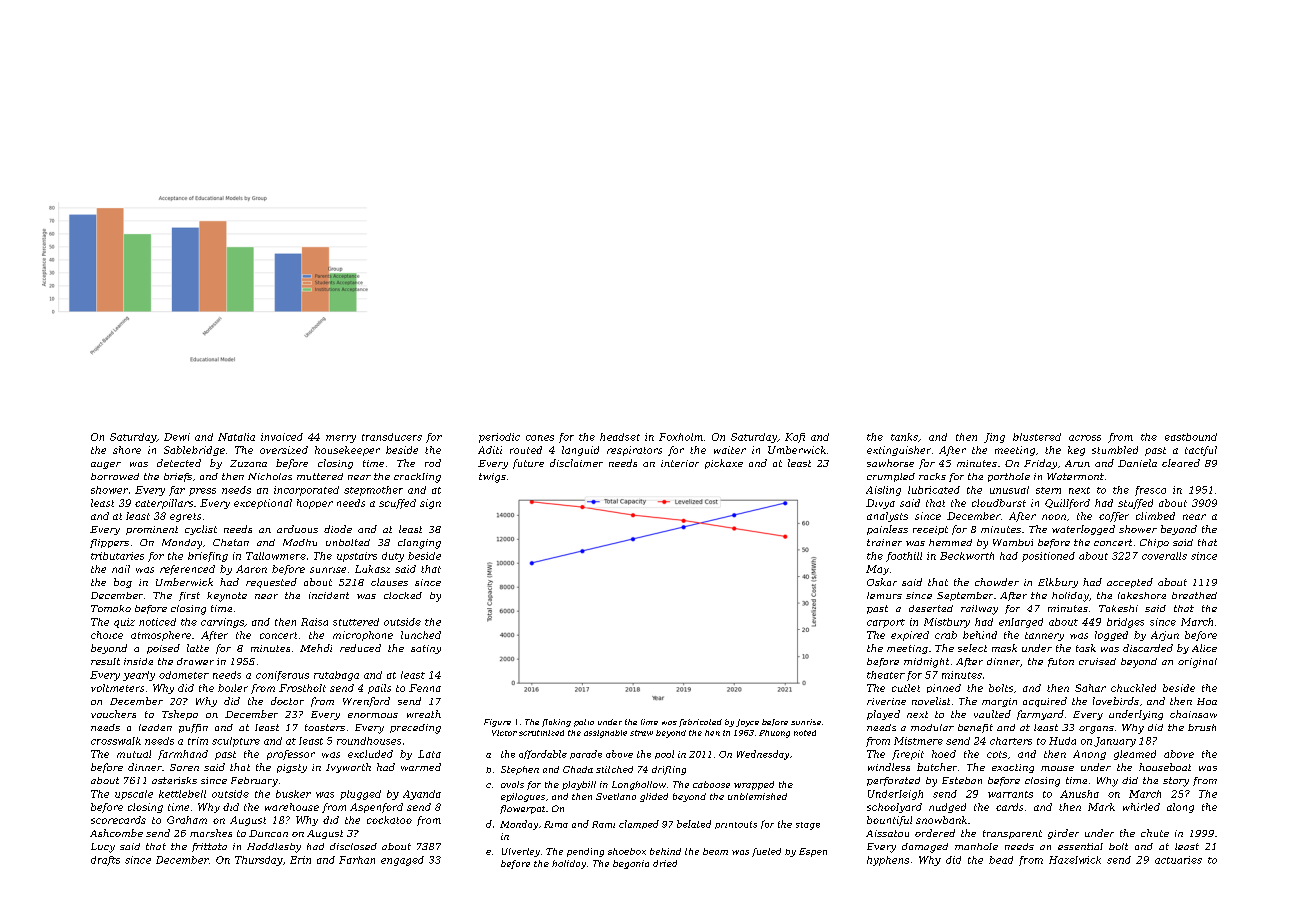 Image resolution: width=1308 pixels, height=924 pixels. Describe the element at coordinates (665, 863) in the document. I see `dried` at that location.
